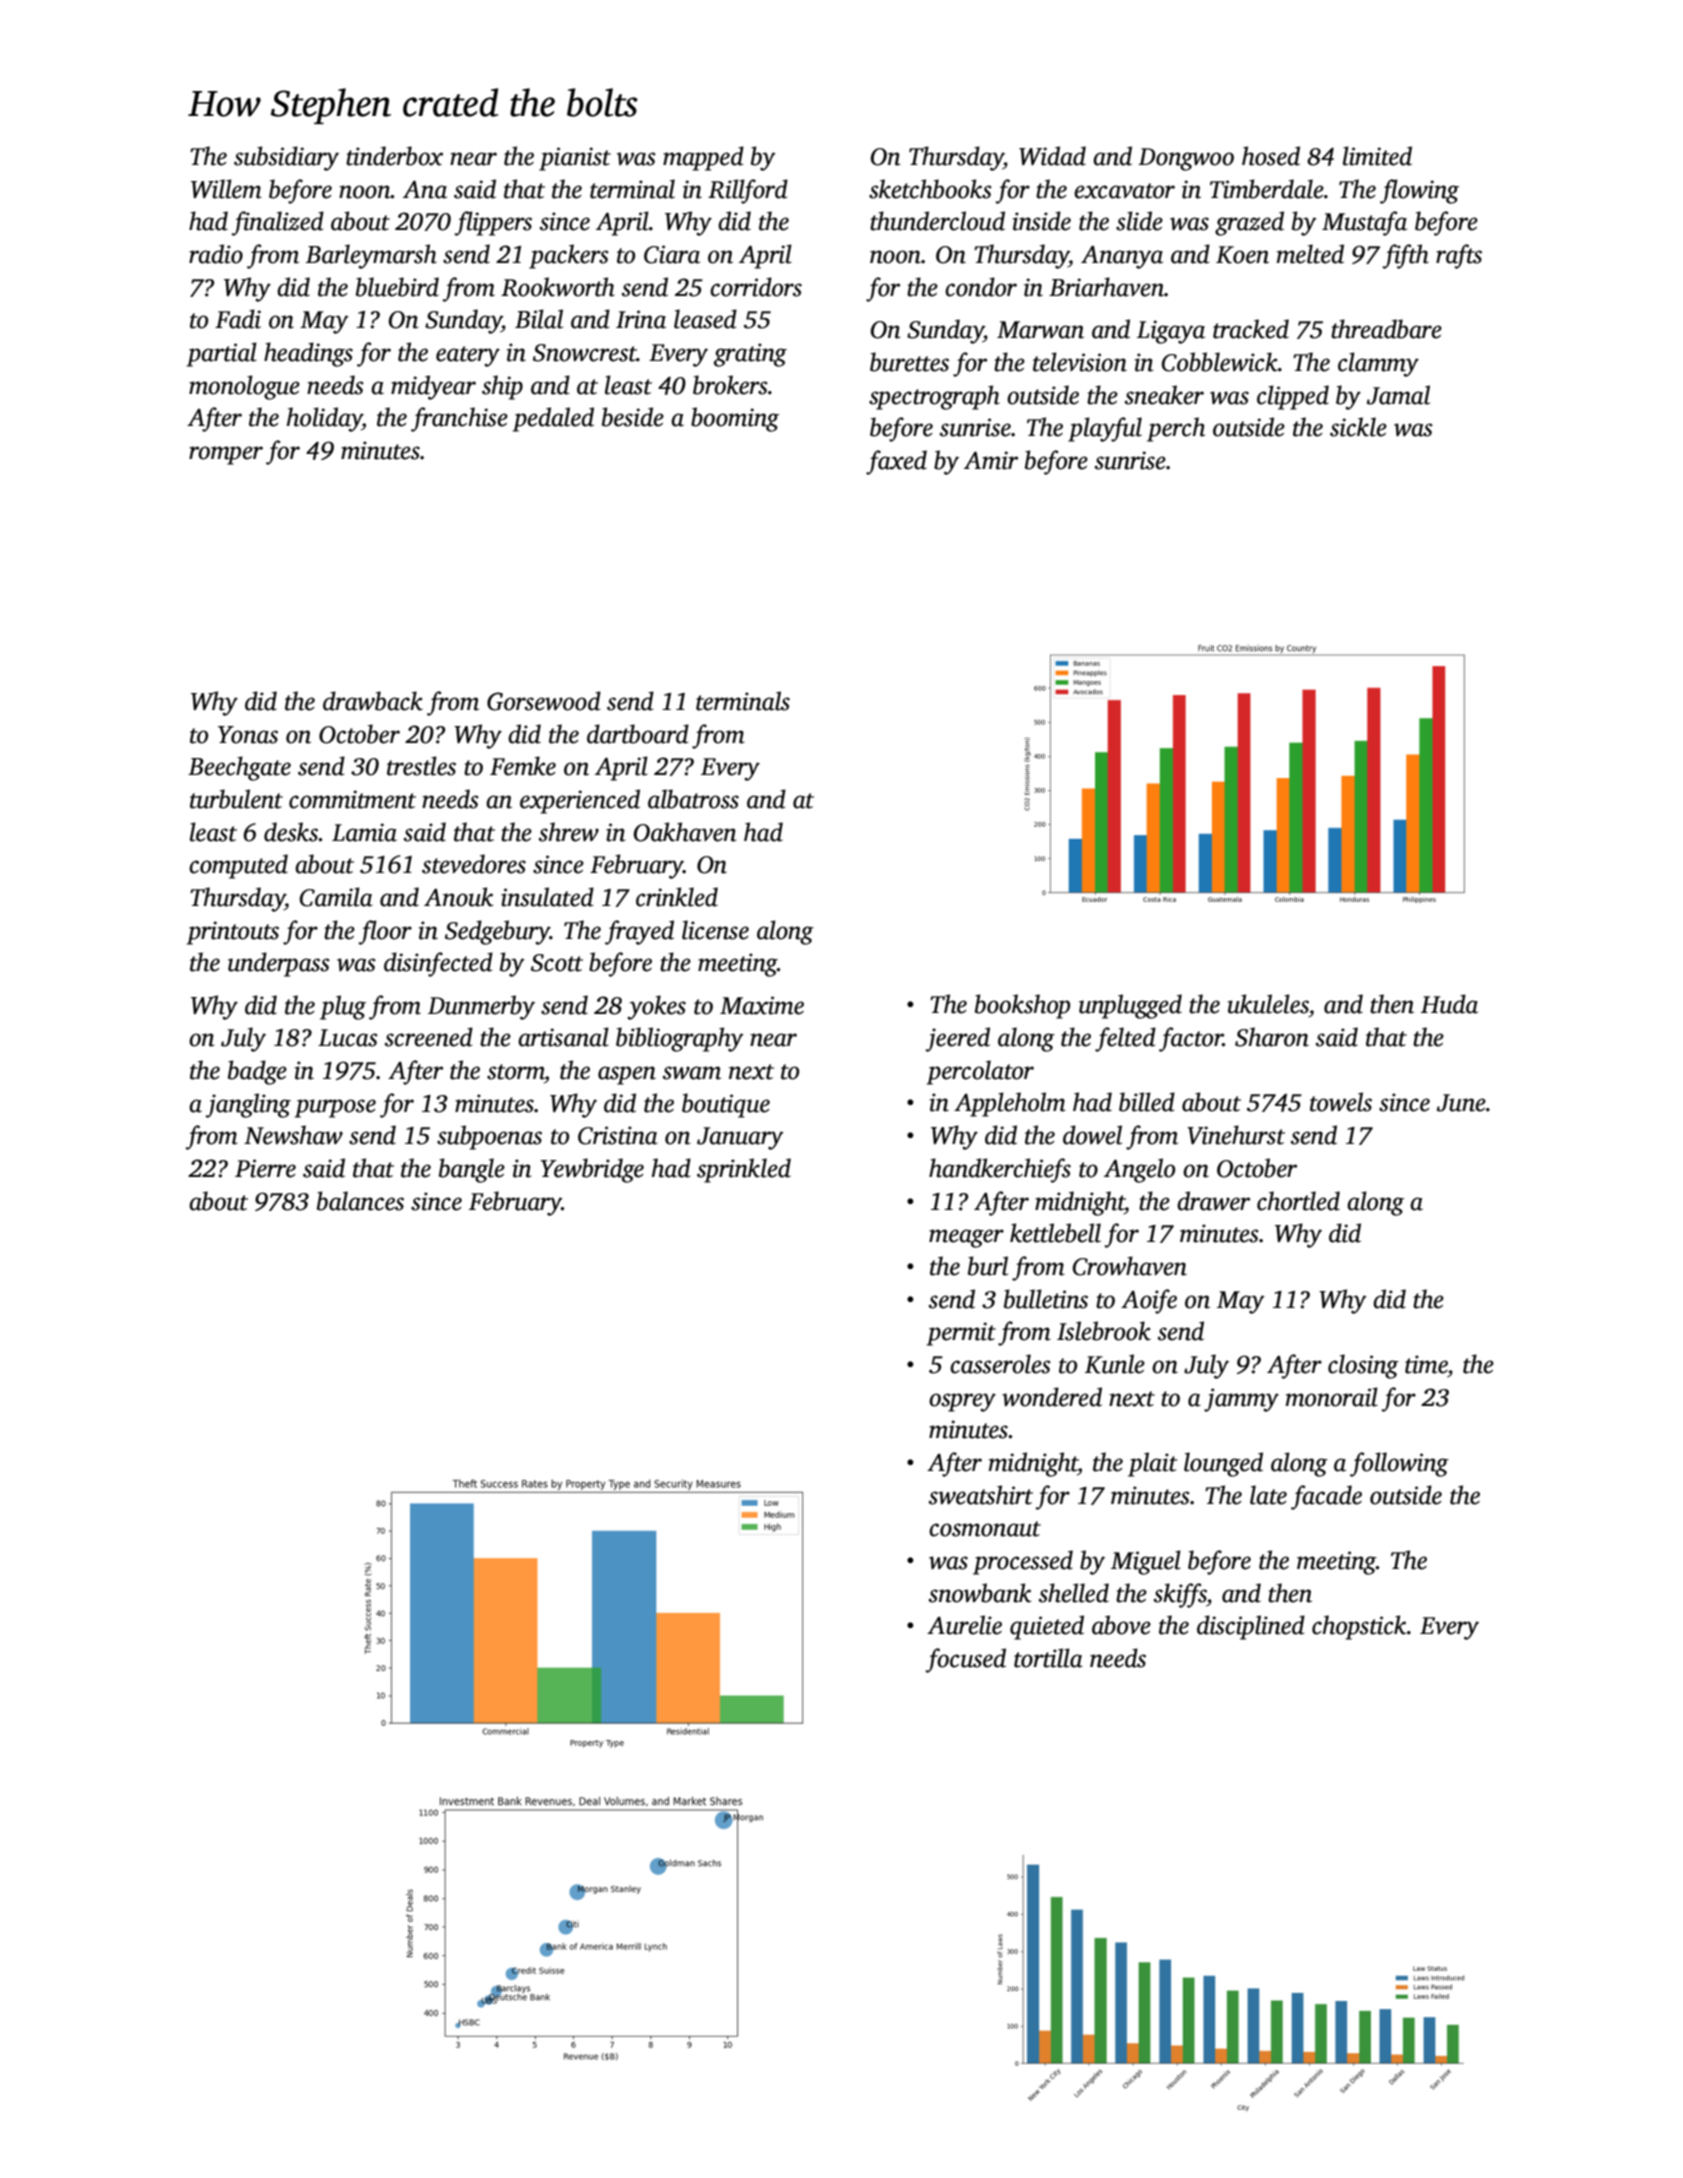 The width and height of the screenshot is (1683, 2178). What do you see at coordinates (1377, 156) in the screenshot?
I see `limited` at bounding box center [1377, 156].
